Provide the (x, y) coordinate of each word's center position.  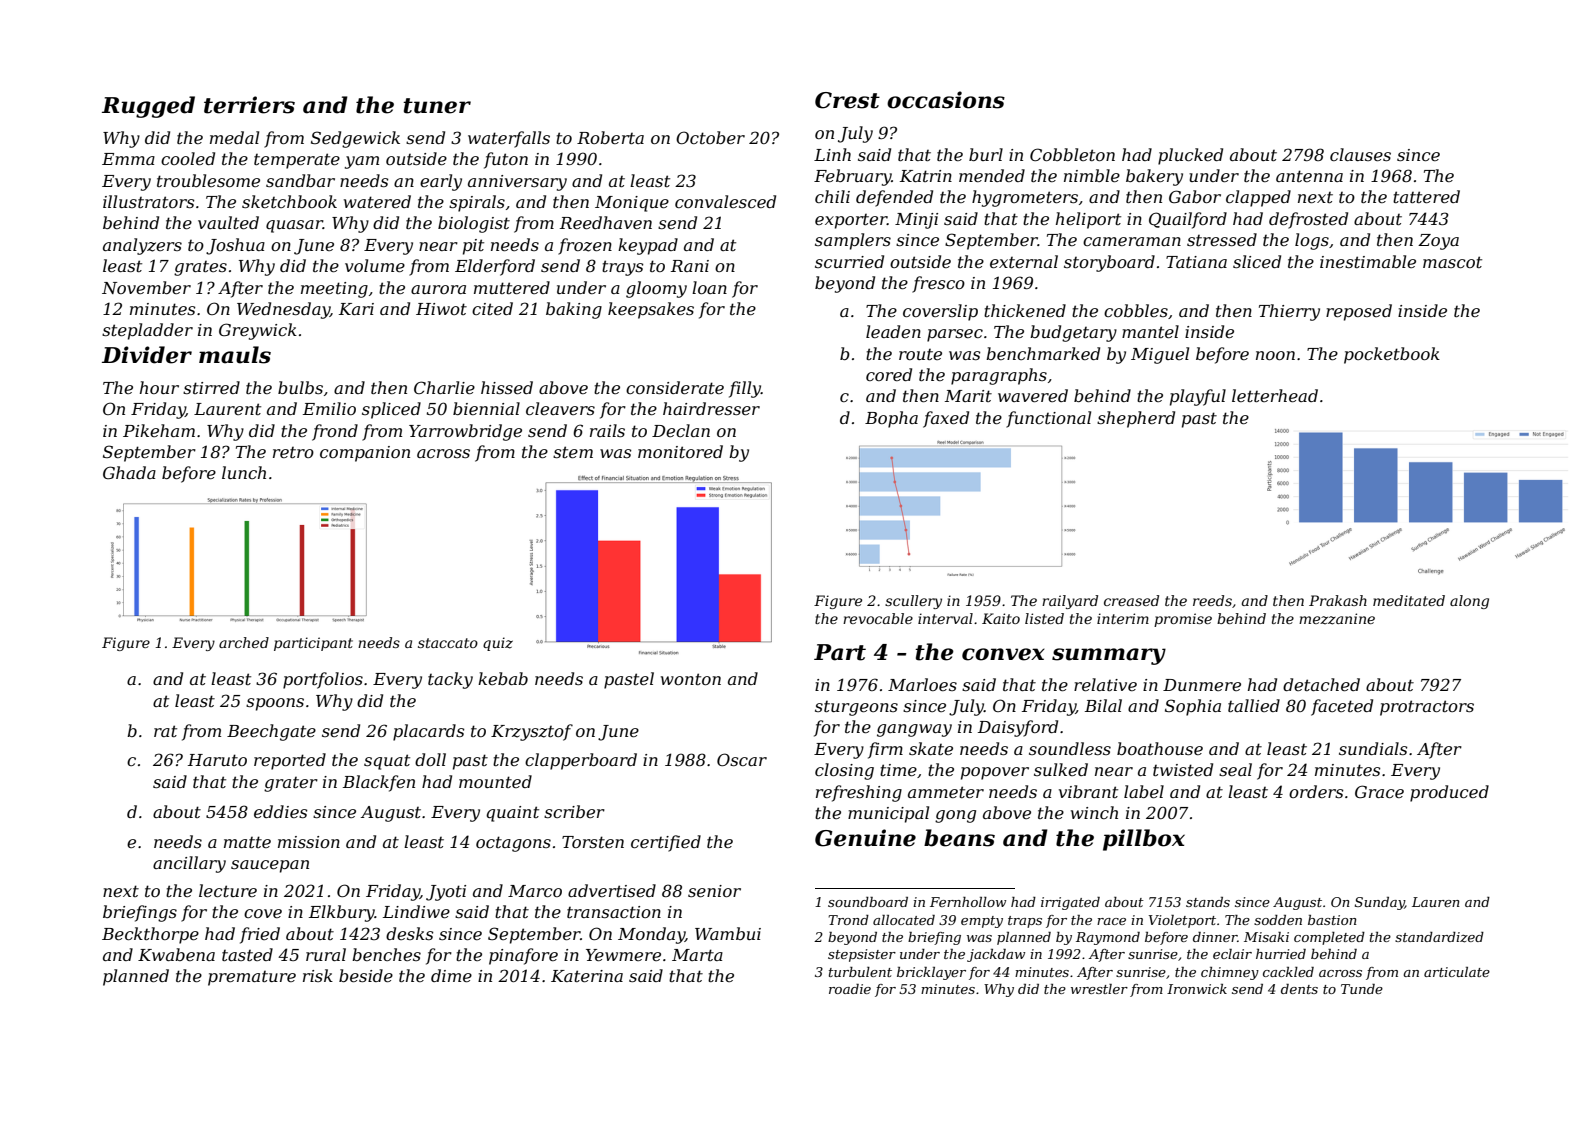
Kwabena (176, 954)
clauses (1360, 154)
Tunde (1362, 989)
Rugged (148, 107)
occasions (946, 100)
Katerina (587, 976)
